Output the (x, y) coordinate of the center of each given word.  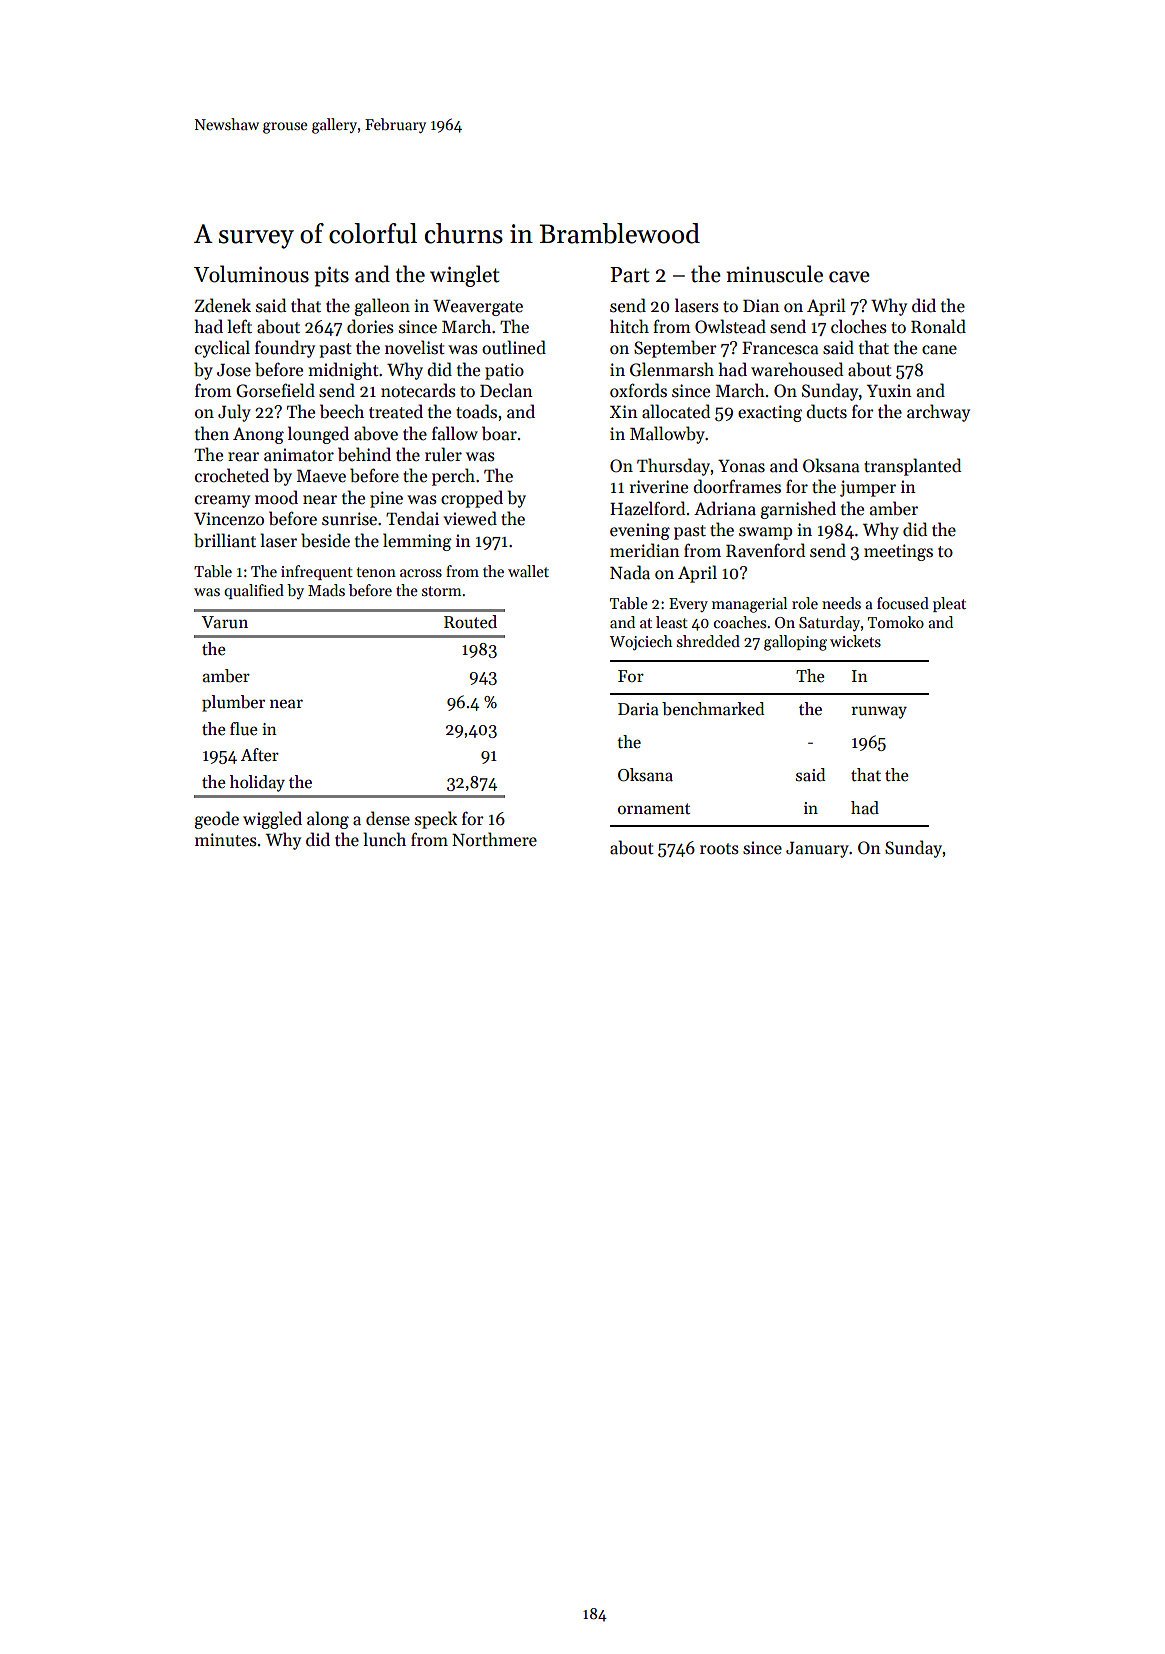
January (817, 850)
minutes (226, 840)
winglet (464, 276)
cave (849, 277)
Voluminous (251, 274)
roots (719, 849)
